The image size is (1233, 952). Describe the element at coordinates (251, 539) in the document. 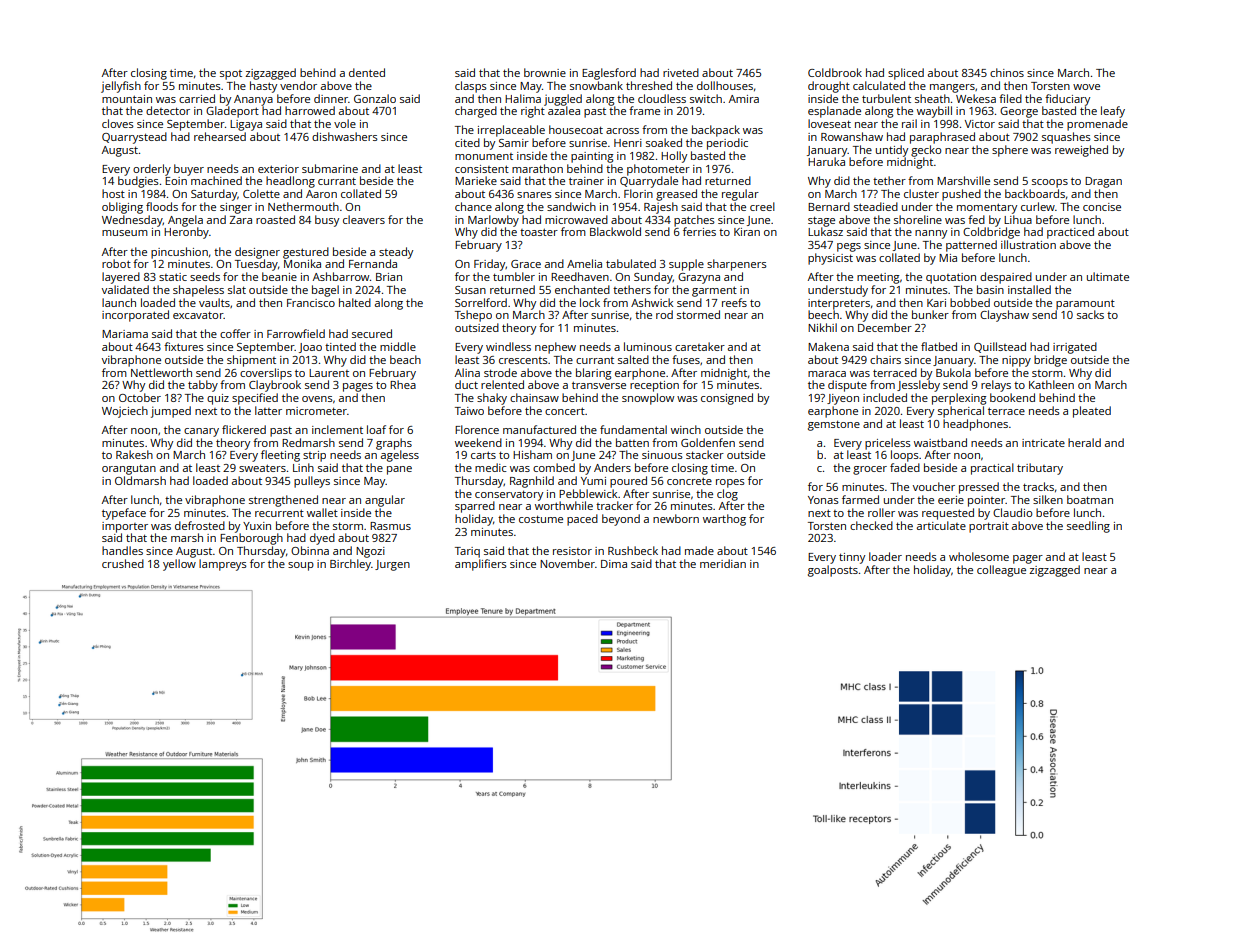

I see `Fenborough` at that location.
